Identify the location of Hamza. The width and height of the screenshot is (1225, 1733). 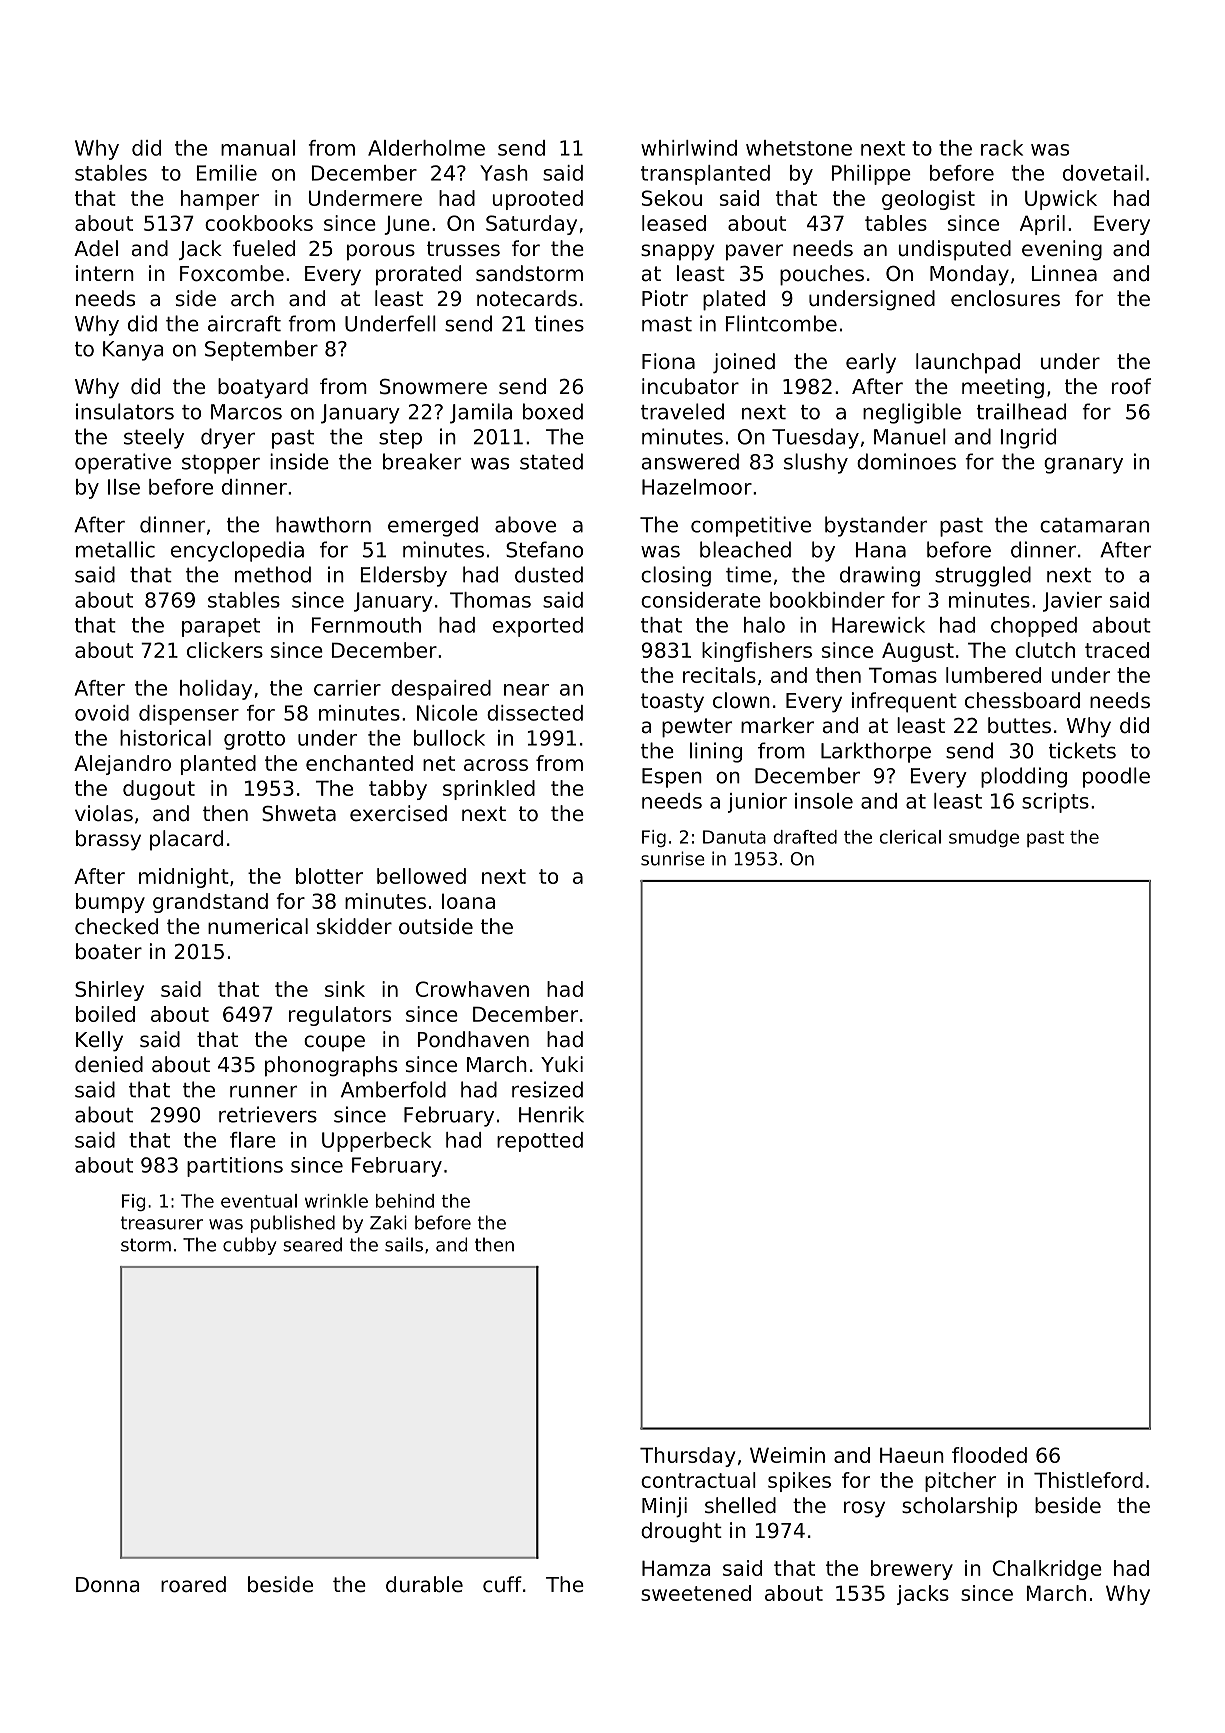
(676, 1568).
